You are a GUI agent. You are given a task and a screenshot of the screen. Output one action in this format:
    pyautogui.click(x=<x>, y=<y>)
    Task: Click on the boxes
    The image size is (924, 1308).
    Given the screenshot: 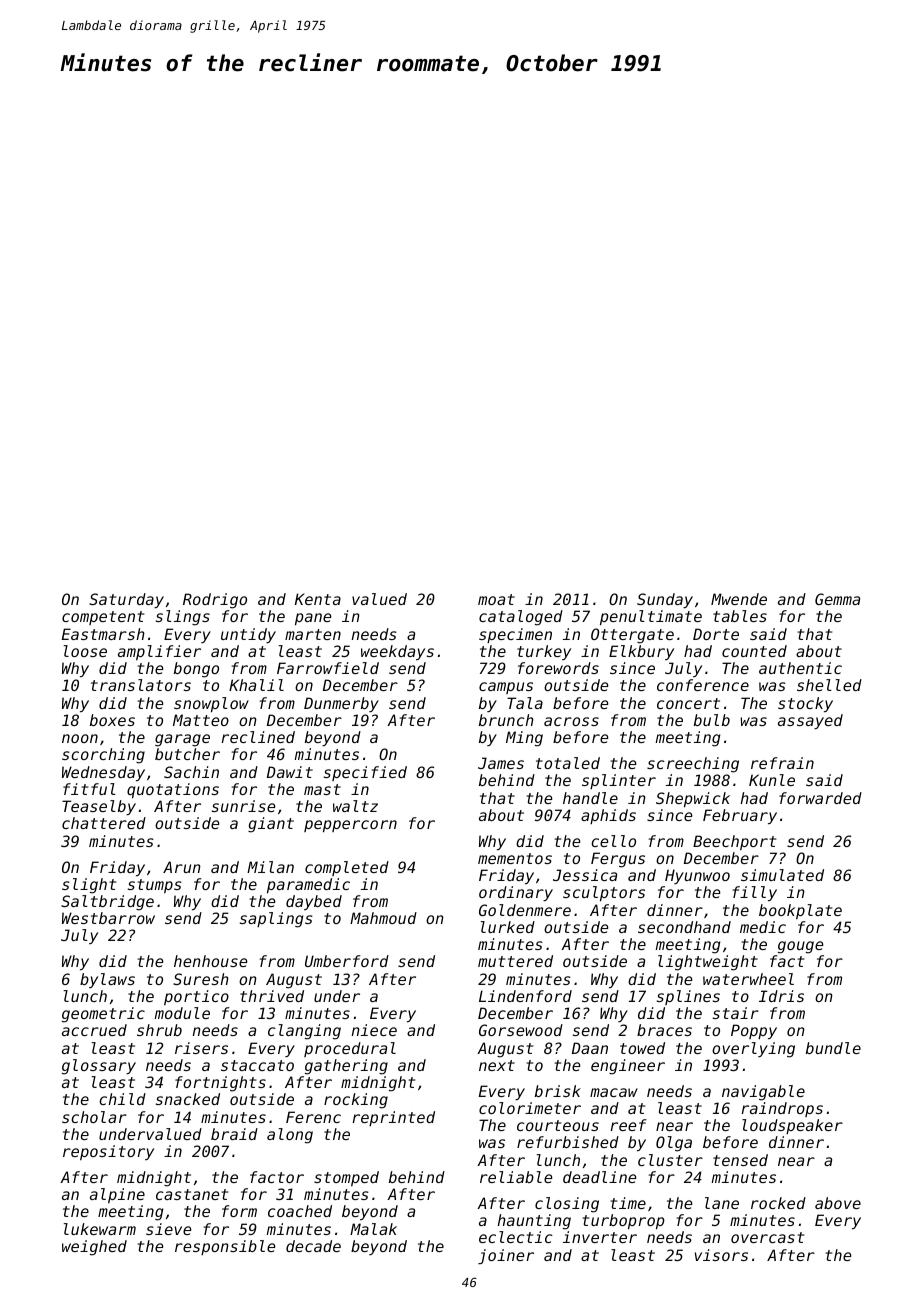 What is the action you would take?
    pyautogui.click(x=112, y=720)
